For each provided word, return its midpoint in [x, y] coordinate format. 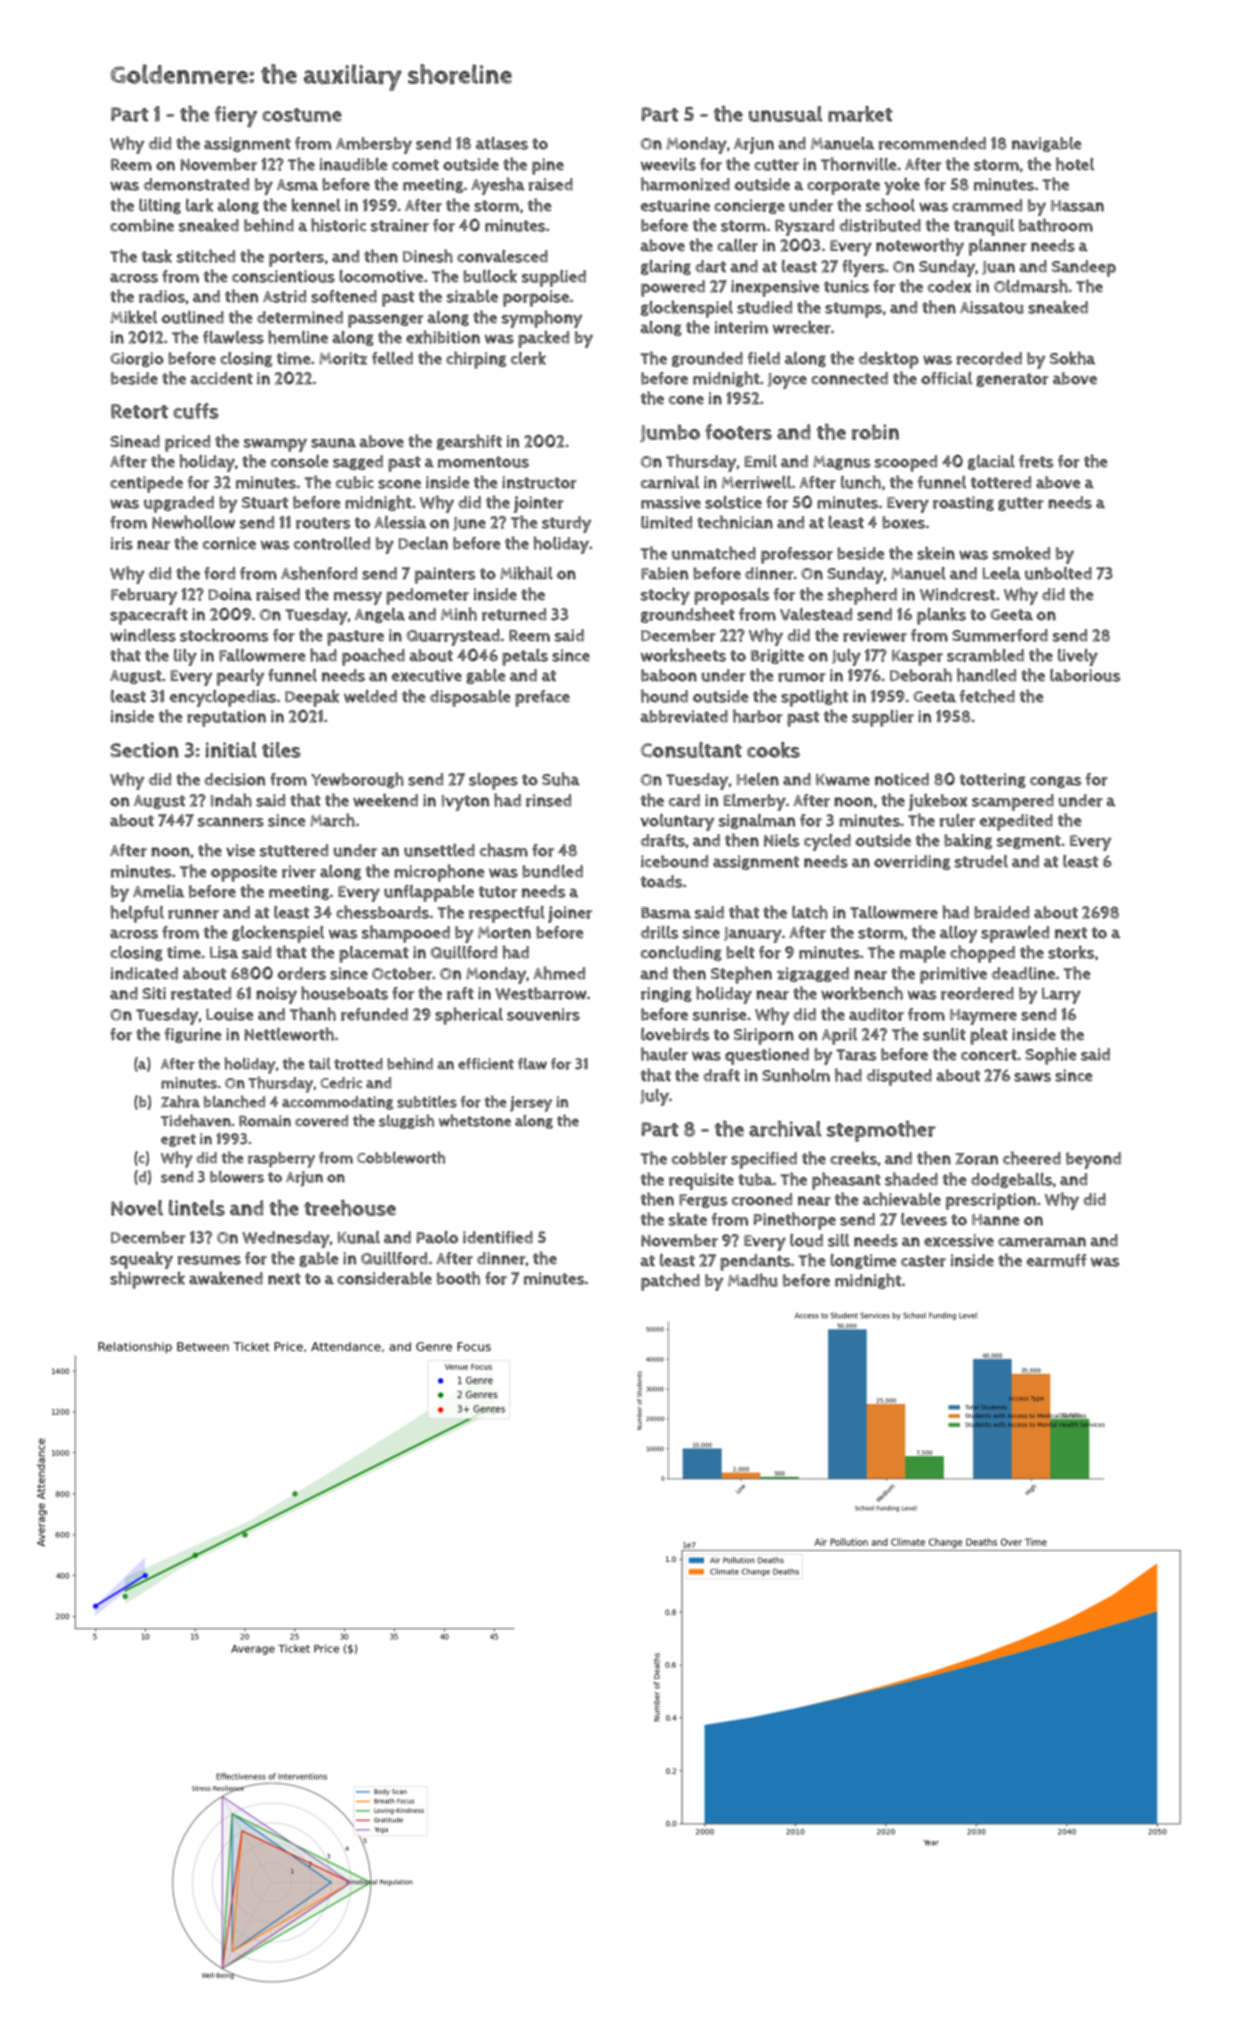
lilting [160, 206]
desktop [889, 360]
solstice [733, 502]
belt [740, 952]
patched [670, 1282]
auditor [876, 1014]
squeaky [141, 1260]
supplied [554, 278]
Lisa [224, 952]
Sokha [1072, 358]
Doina [230, 594]
